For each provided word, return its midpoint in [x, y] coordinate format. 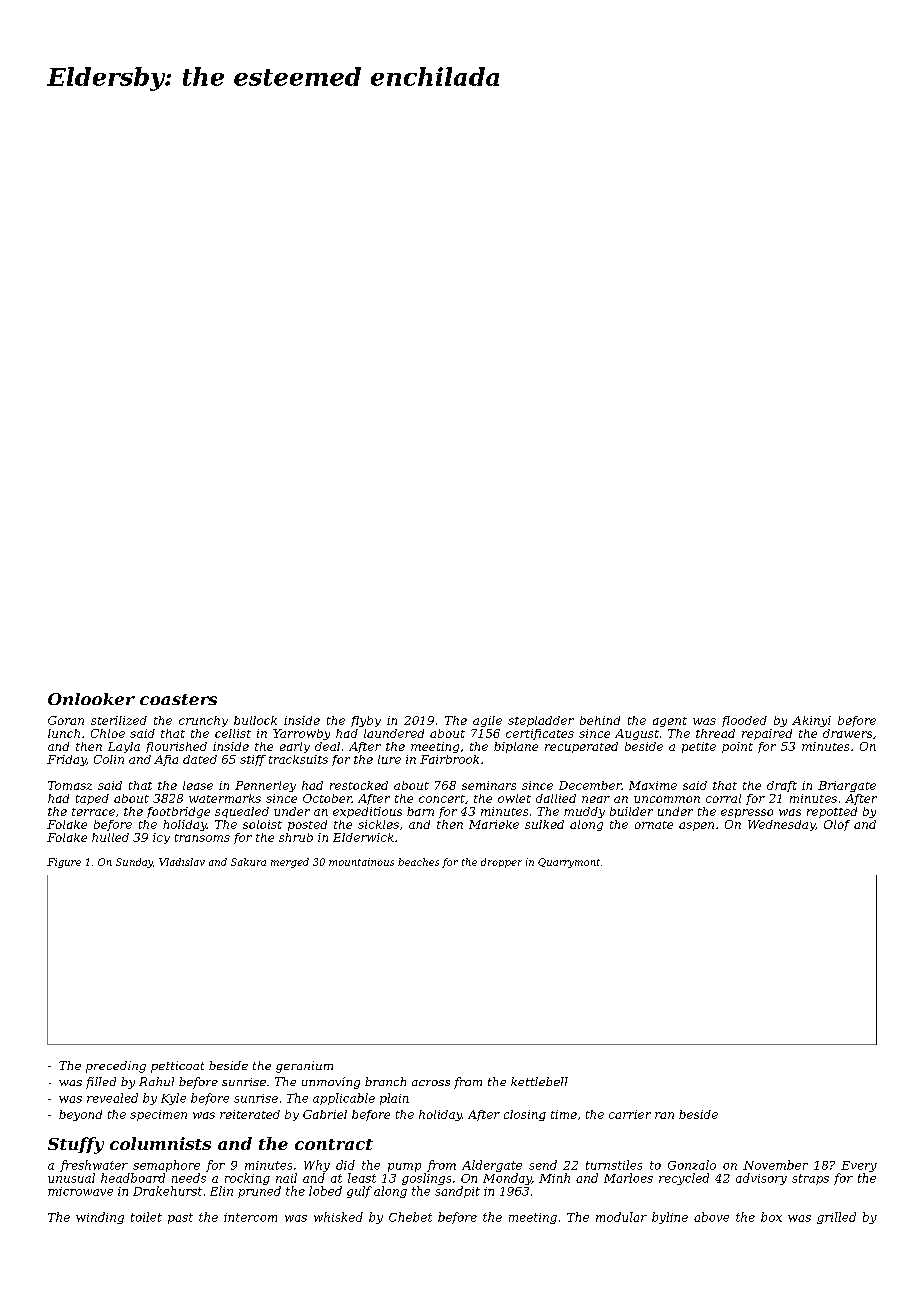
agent [670, 722]
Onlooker [91, 699]
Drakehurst [167, 1191]
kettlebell [539, 1081]
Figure [64, 863]
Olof [837, 825]
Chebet [410, 1217]
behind [600, 720]
